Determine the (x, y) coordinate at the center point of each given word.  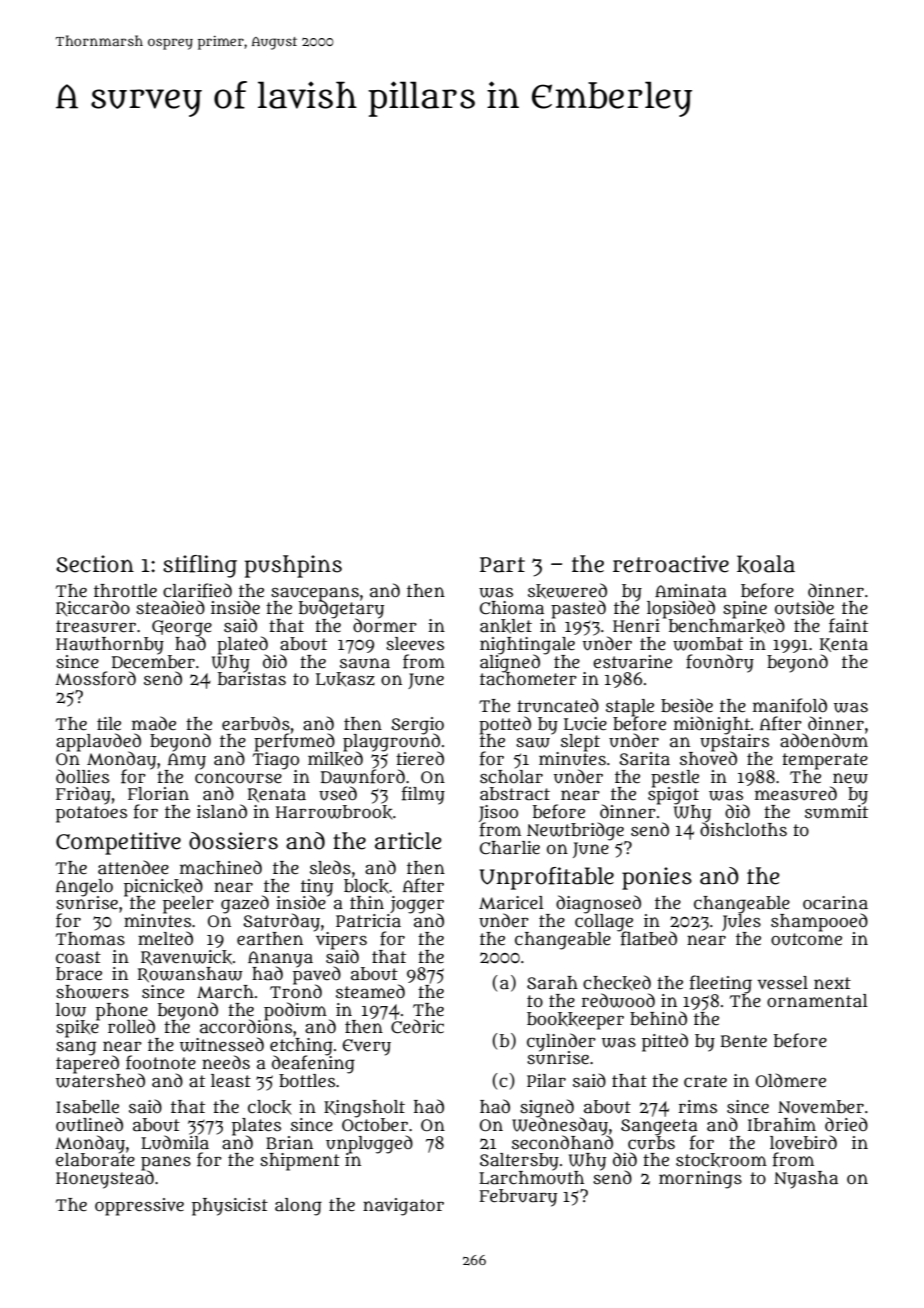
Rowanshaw (190, 975)
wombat (708, 644)
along (298, 1207)
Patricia (368, 921)
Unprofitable (546, 878)
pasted (578, 609)
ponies (657, 878)
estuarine (632, 662)
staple (630, 707)
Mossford (95, 678)
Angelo (84, 887)
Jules (741, 922)
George (182, 628)
